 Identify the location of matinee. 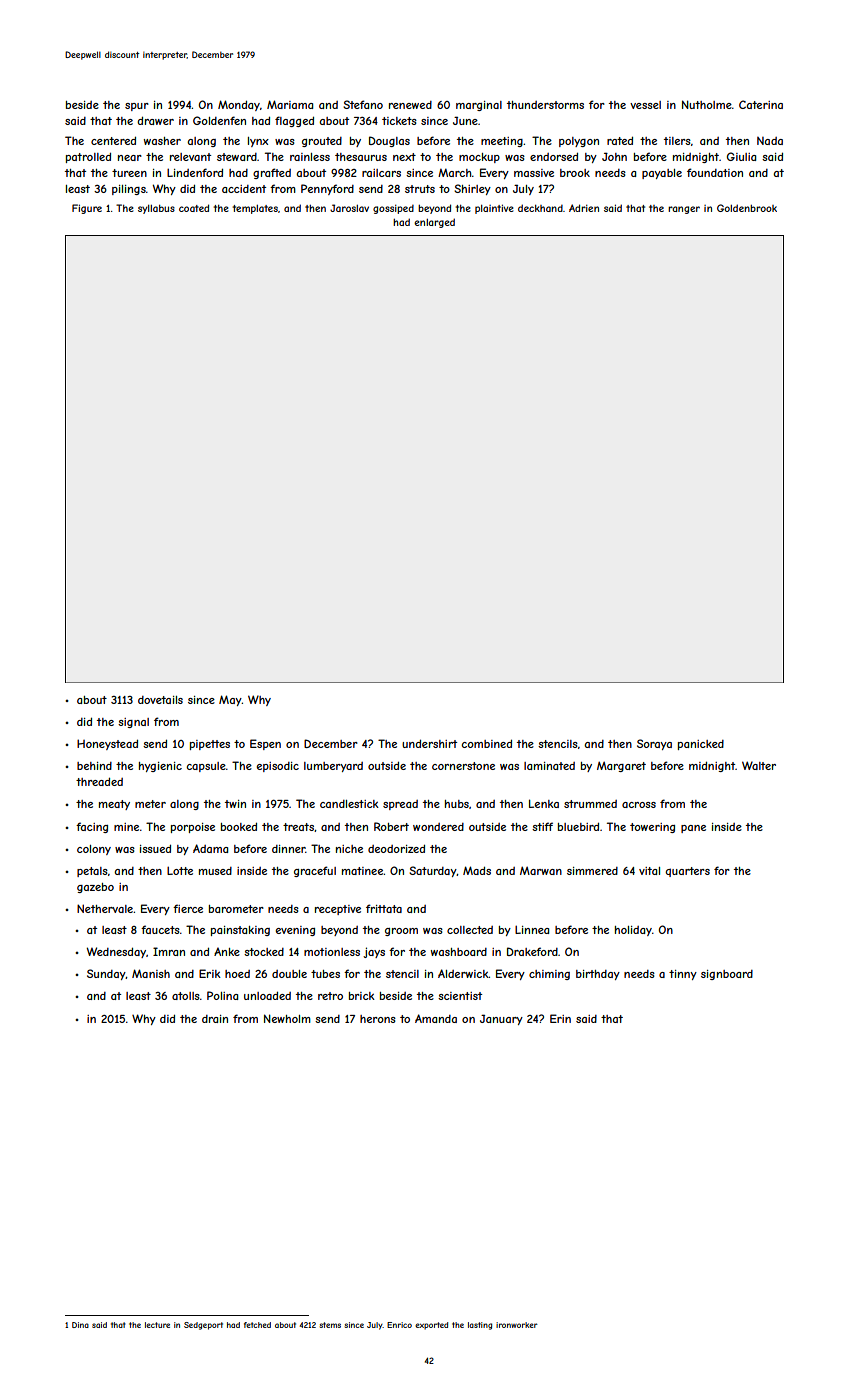
(363, 871).
